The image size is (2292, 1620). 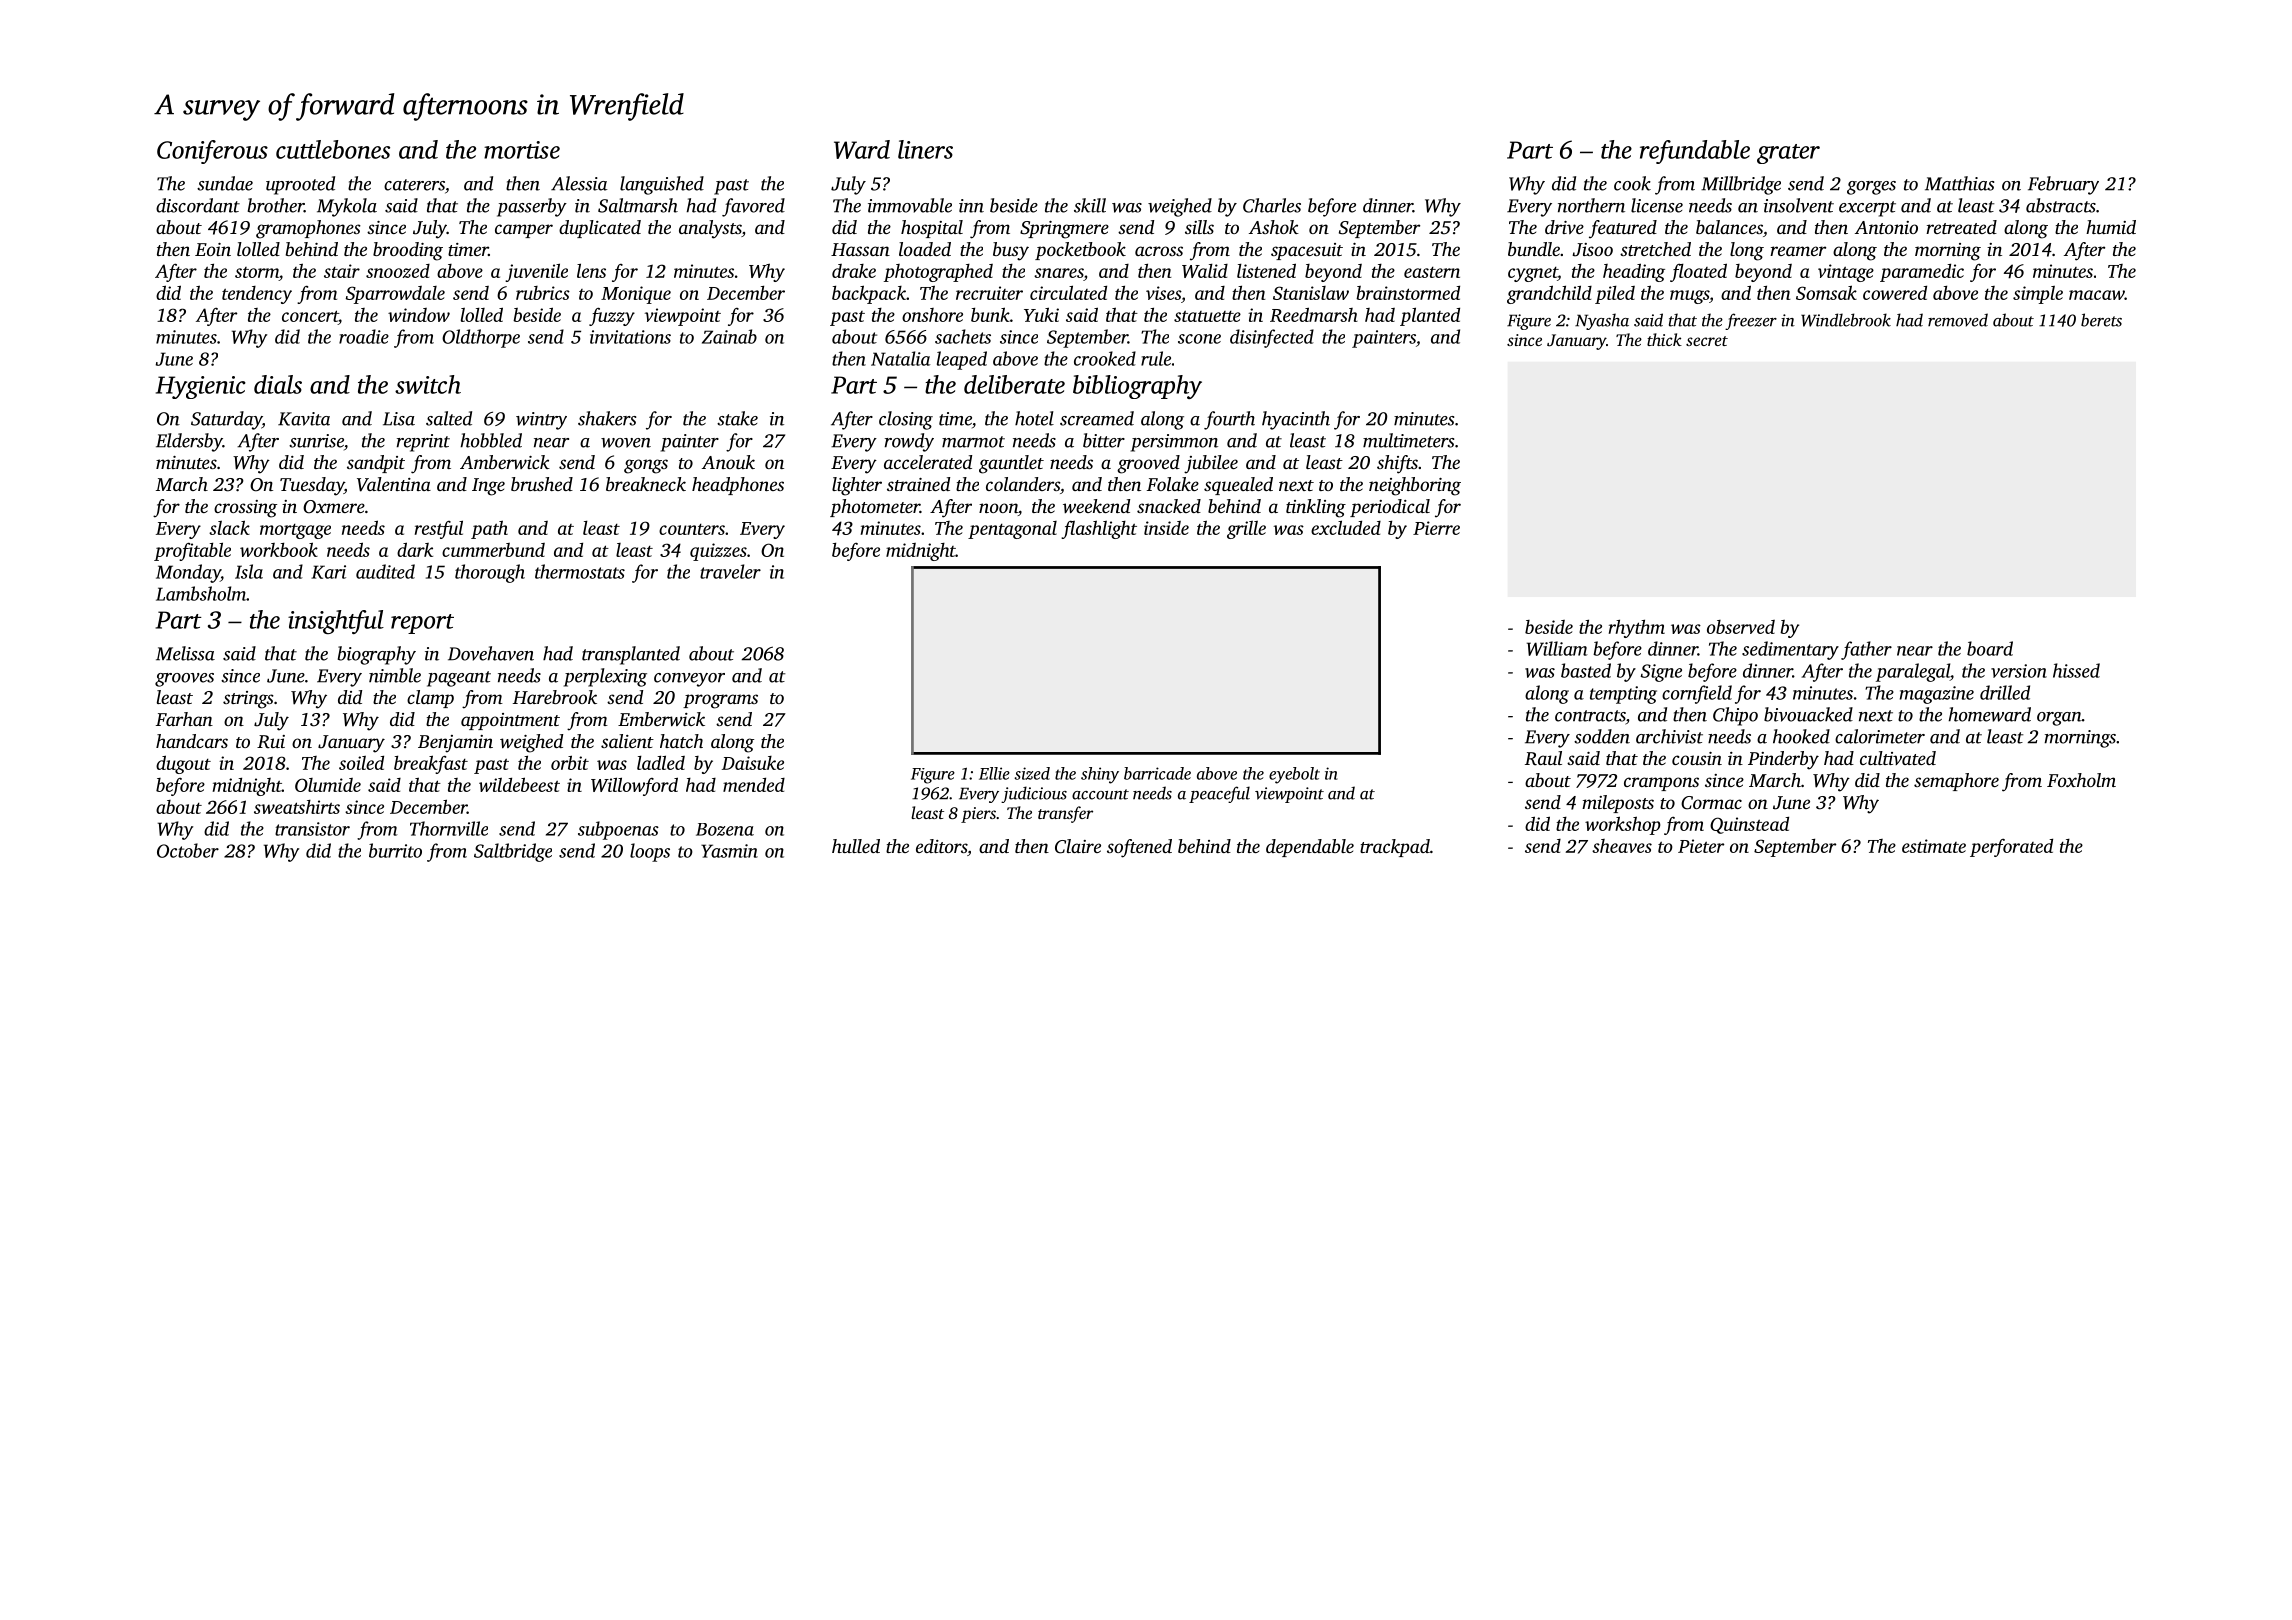 What do you see at coordinates (1163, 293) in the document?
I see `vises` at bounding box center [1163, 293].
